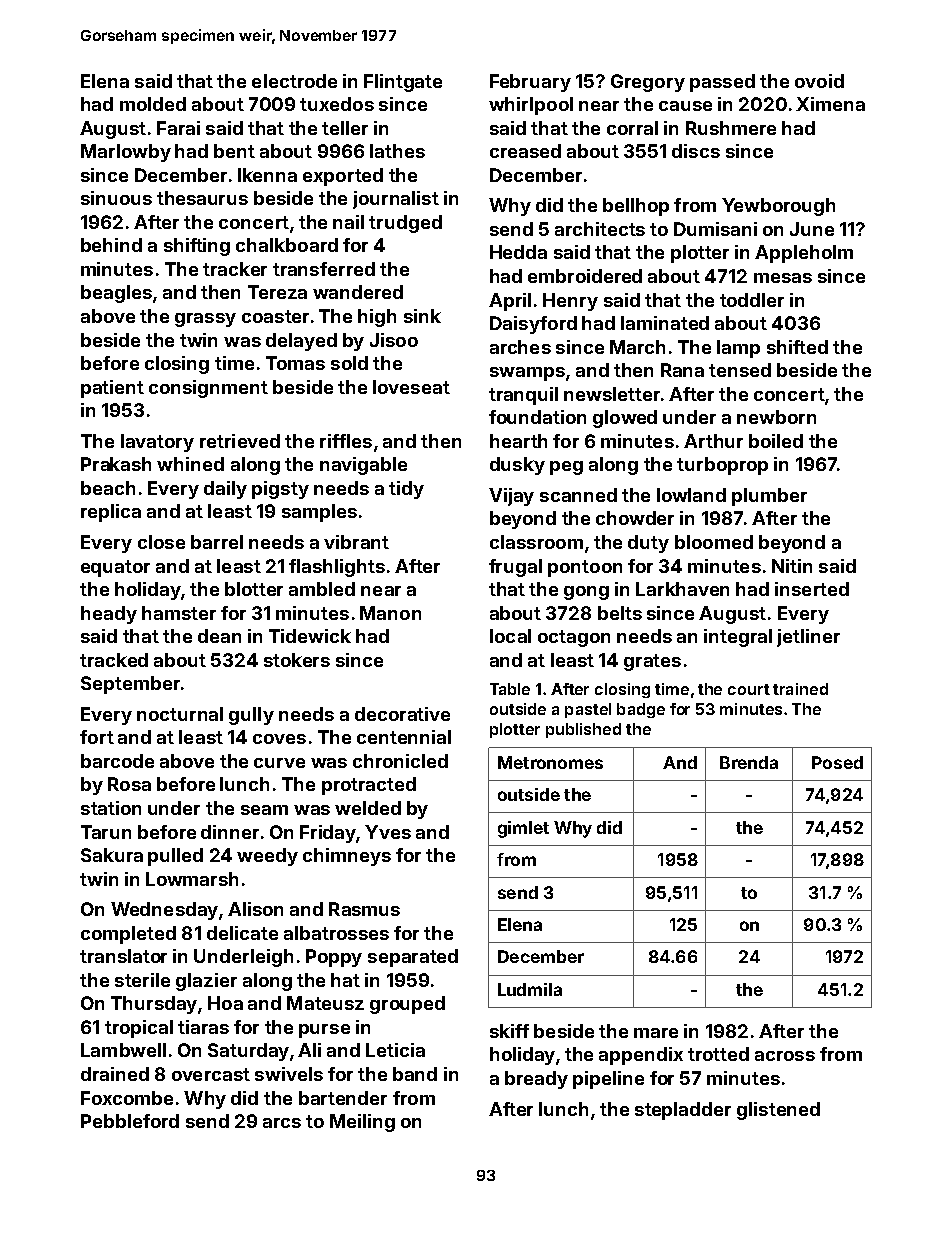 This page has width=952, height=1233. I want to click on toddler, so click(752, 300).
